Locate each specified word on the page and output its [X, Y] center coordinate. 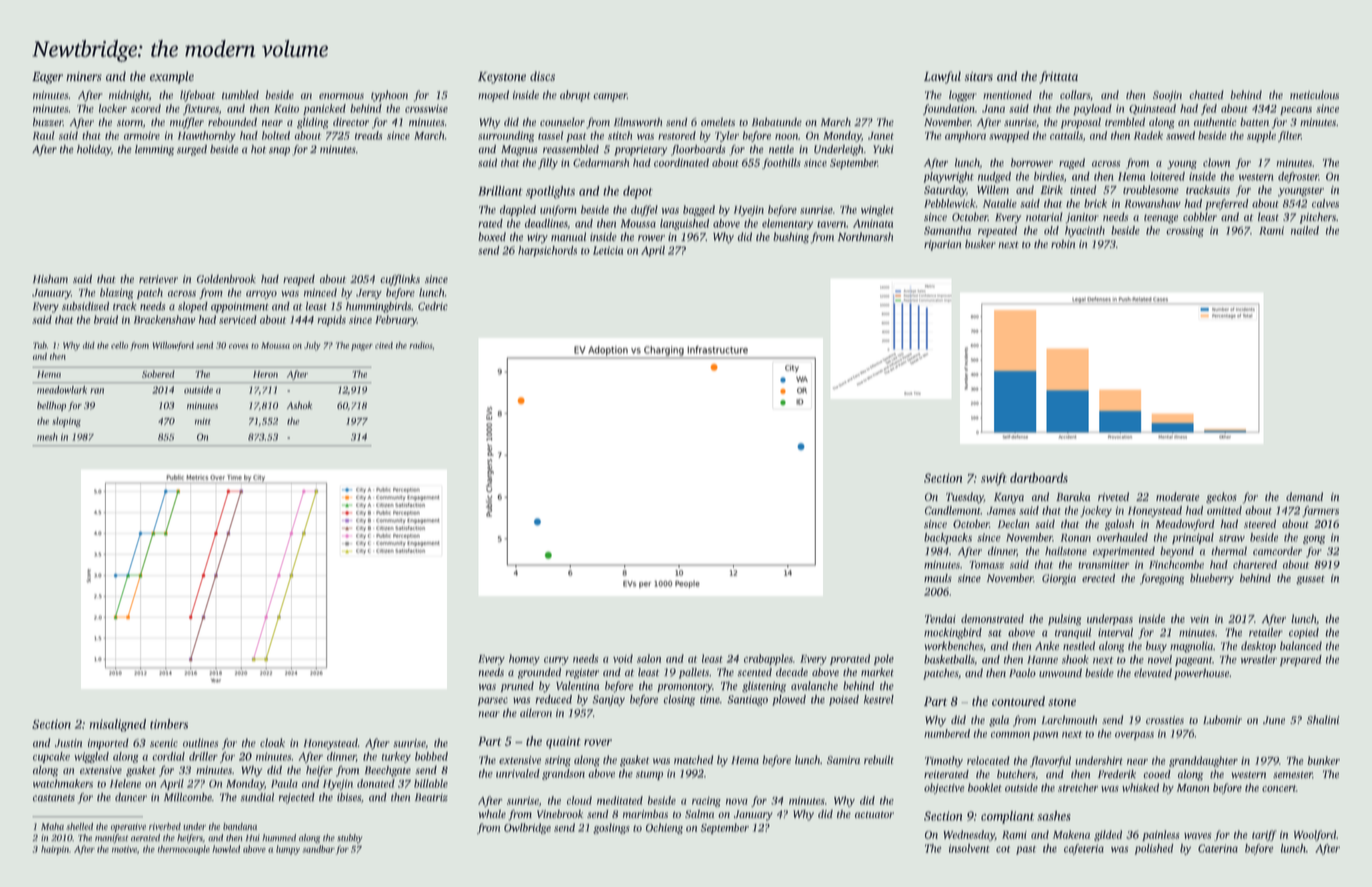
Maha [52, 826]
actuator [874, 814]
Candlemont [953, 510]
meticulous [1314, 94]
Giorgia [1059, 579]
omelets [718, 121]
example [172, 77]
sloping [66, 422]
